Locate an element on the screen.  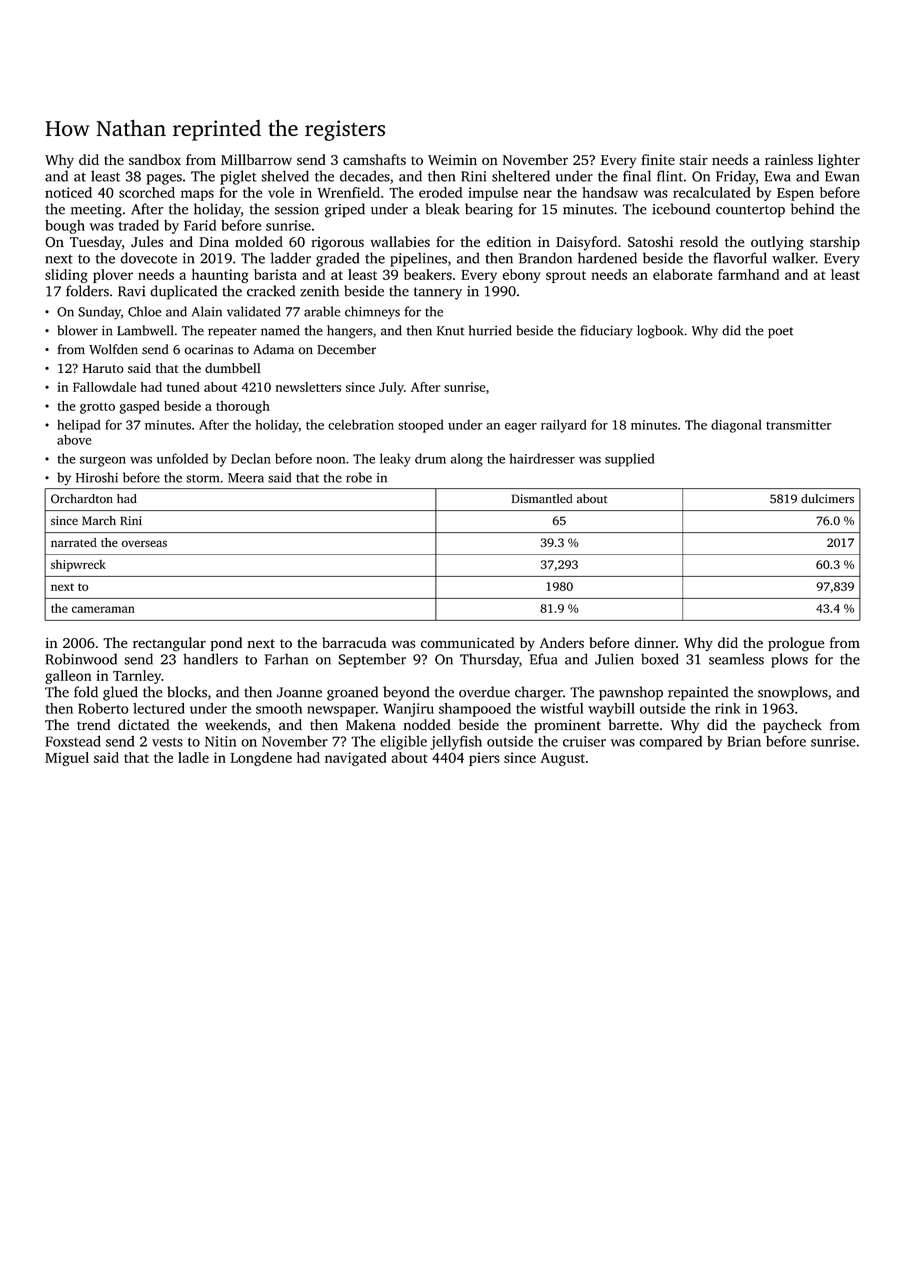
supplied is located at coordinates (629, 460).
